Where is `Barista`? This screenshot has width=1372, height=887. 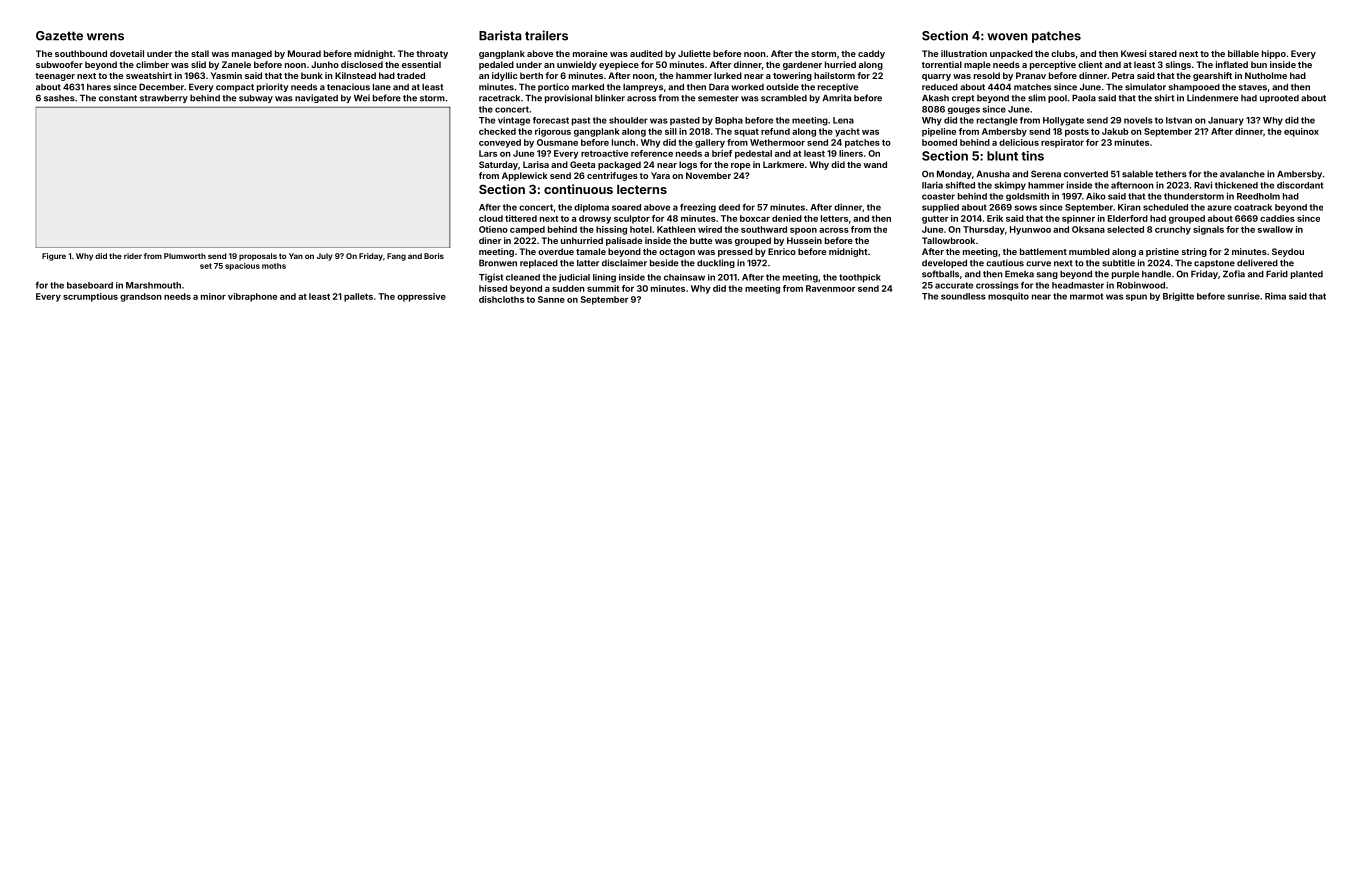
Barista is located at coordinates (500, 35).
